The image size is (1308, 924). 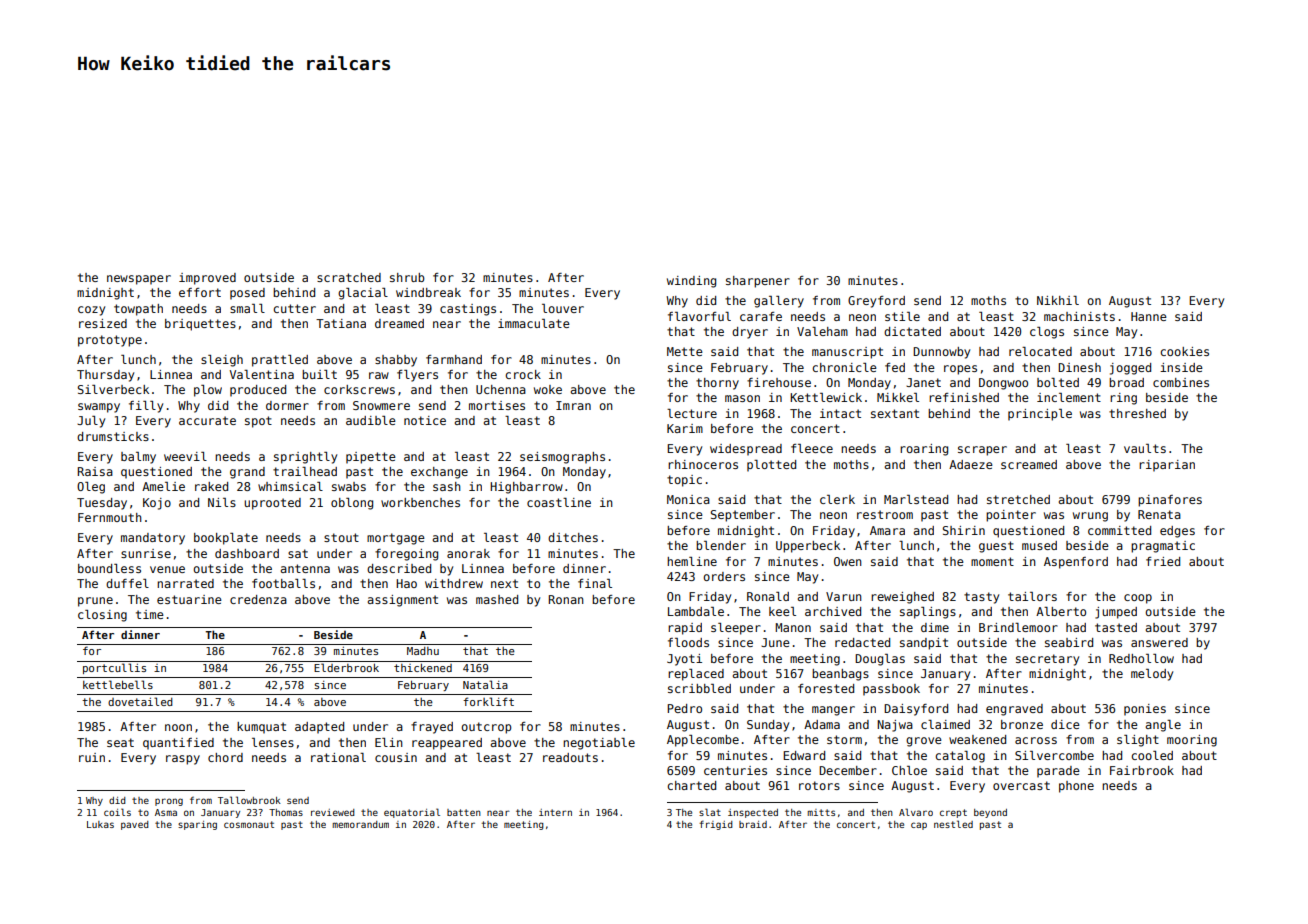 I want to click on frigid, so click(x=716, y=825).
